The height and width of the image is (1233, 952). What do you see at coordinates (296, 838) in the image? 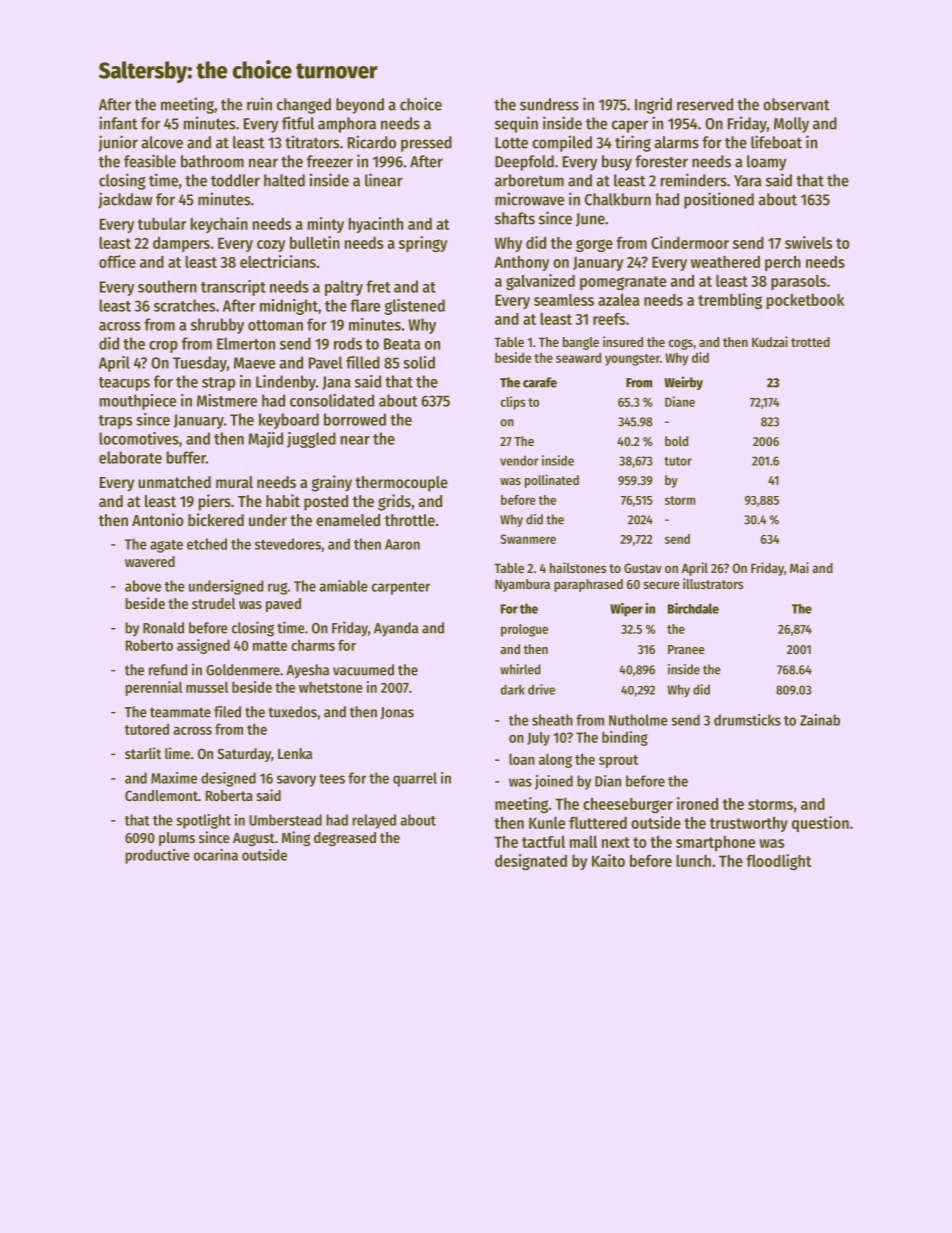
I see `Ming` at bounding box center [296, 838].
